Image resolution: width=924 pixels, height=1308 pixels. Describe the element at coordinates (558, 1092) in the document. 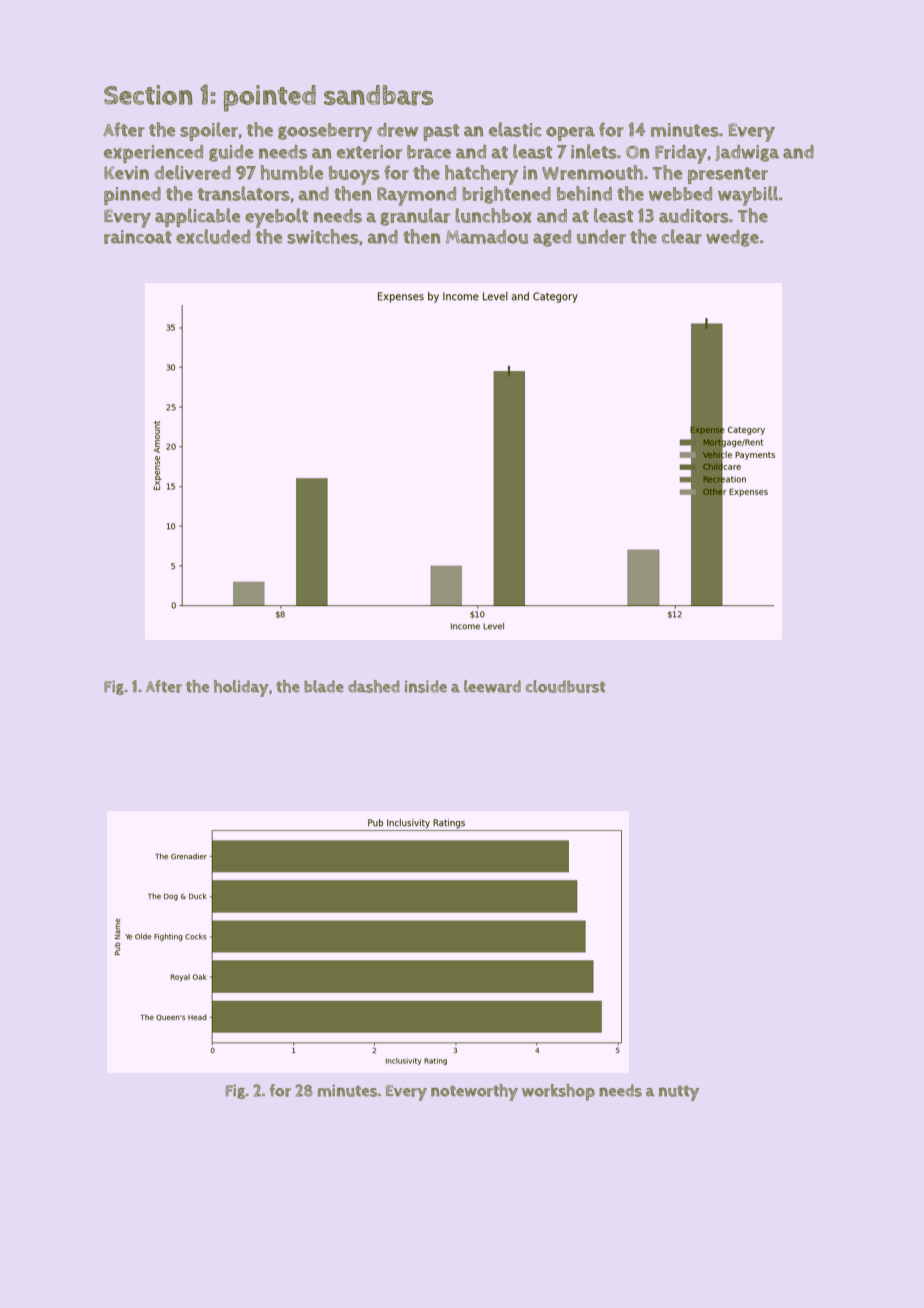

I see `workshop` at that location.
